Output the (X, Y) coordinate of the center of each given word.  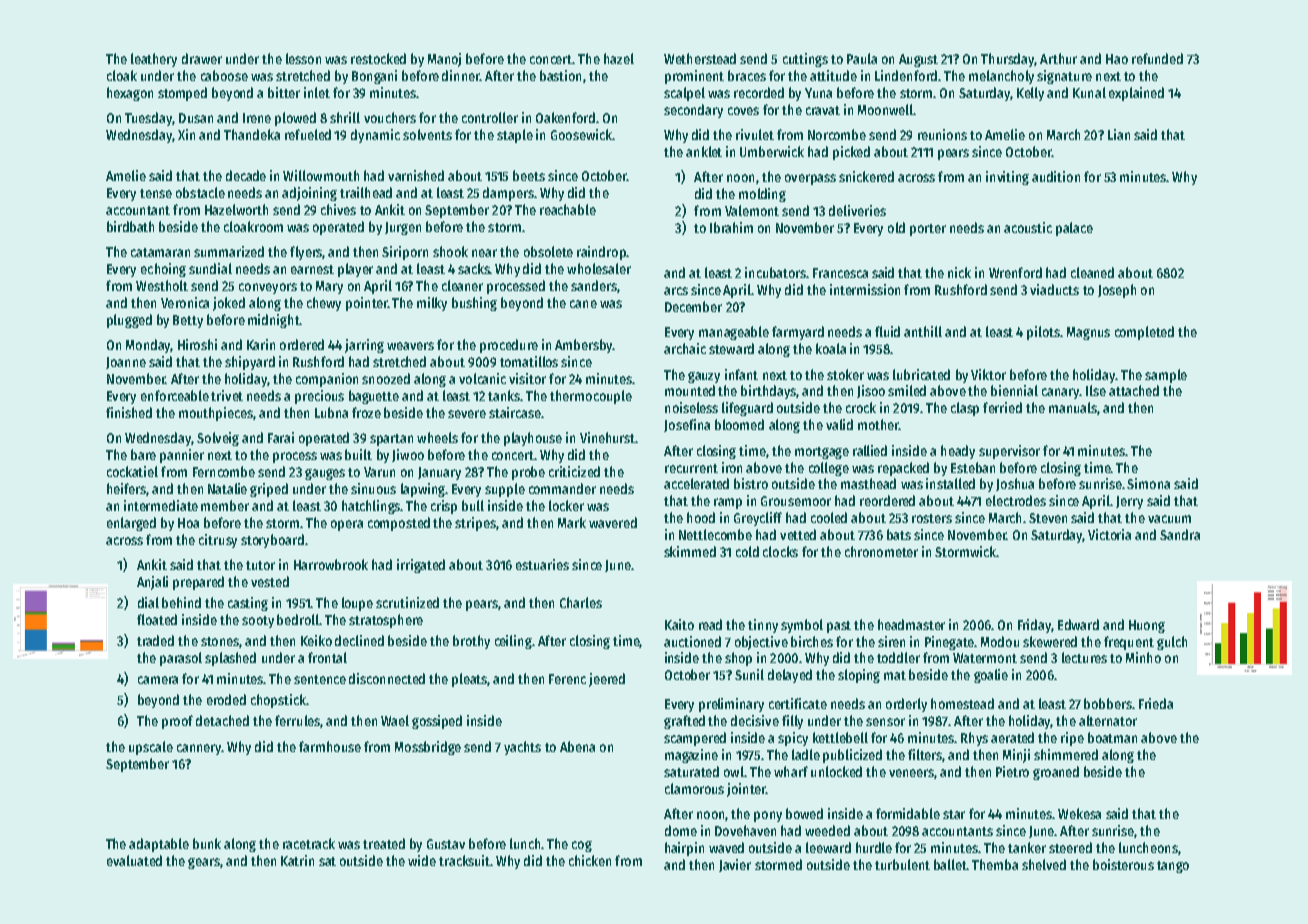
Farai (281, 437)
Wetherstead (700, 58)
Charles (581, 602)
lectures (1084, 657)
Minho (1143, 657)
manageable (734, 333)
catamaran (160, 252)
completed (1144, 333)
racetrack (309, 843)
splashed (230, 659)
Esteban (973, 467)
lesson (303, 58)
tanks (504, 395)
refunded (1157, 58)
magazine (691, 756)
